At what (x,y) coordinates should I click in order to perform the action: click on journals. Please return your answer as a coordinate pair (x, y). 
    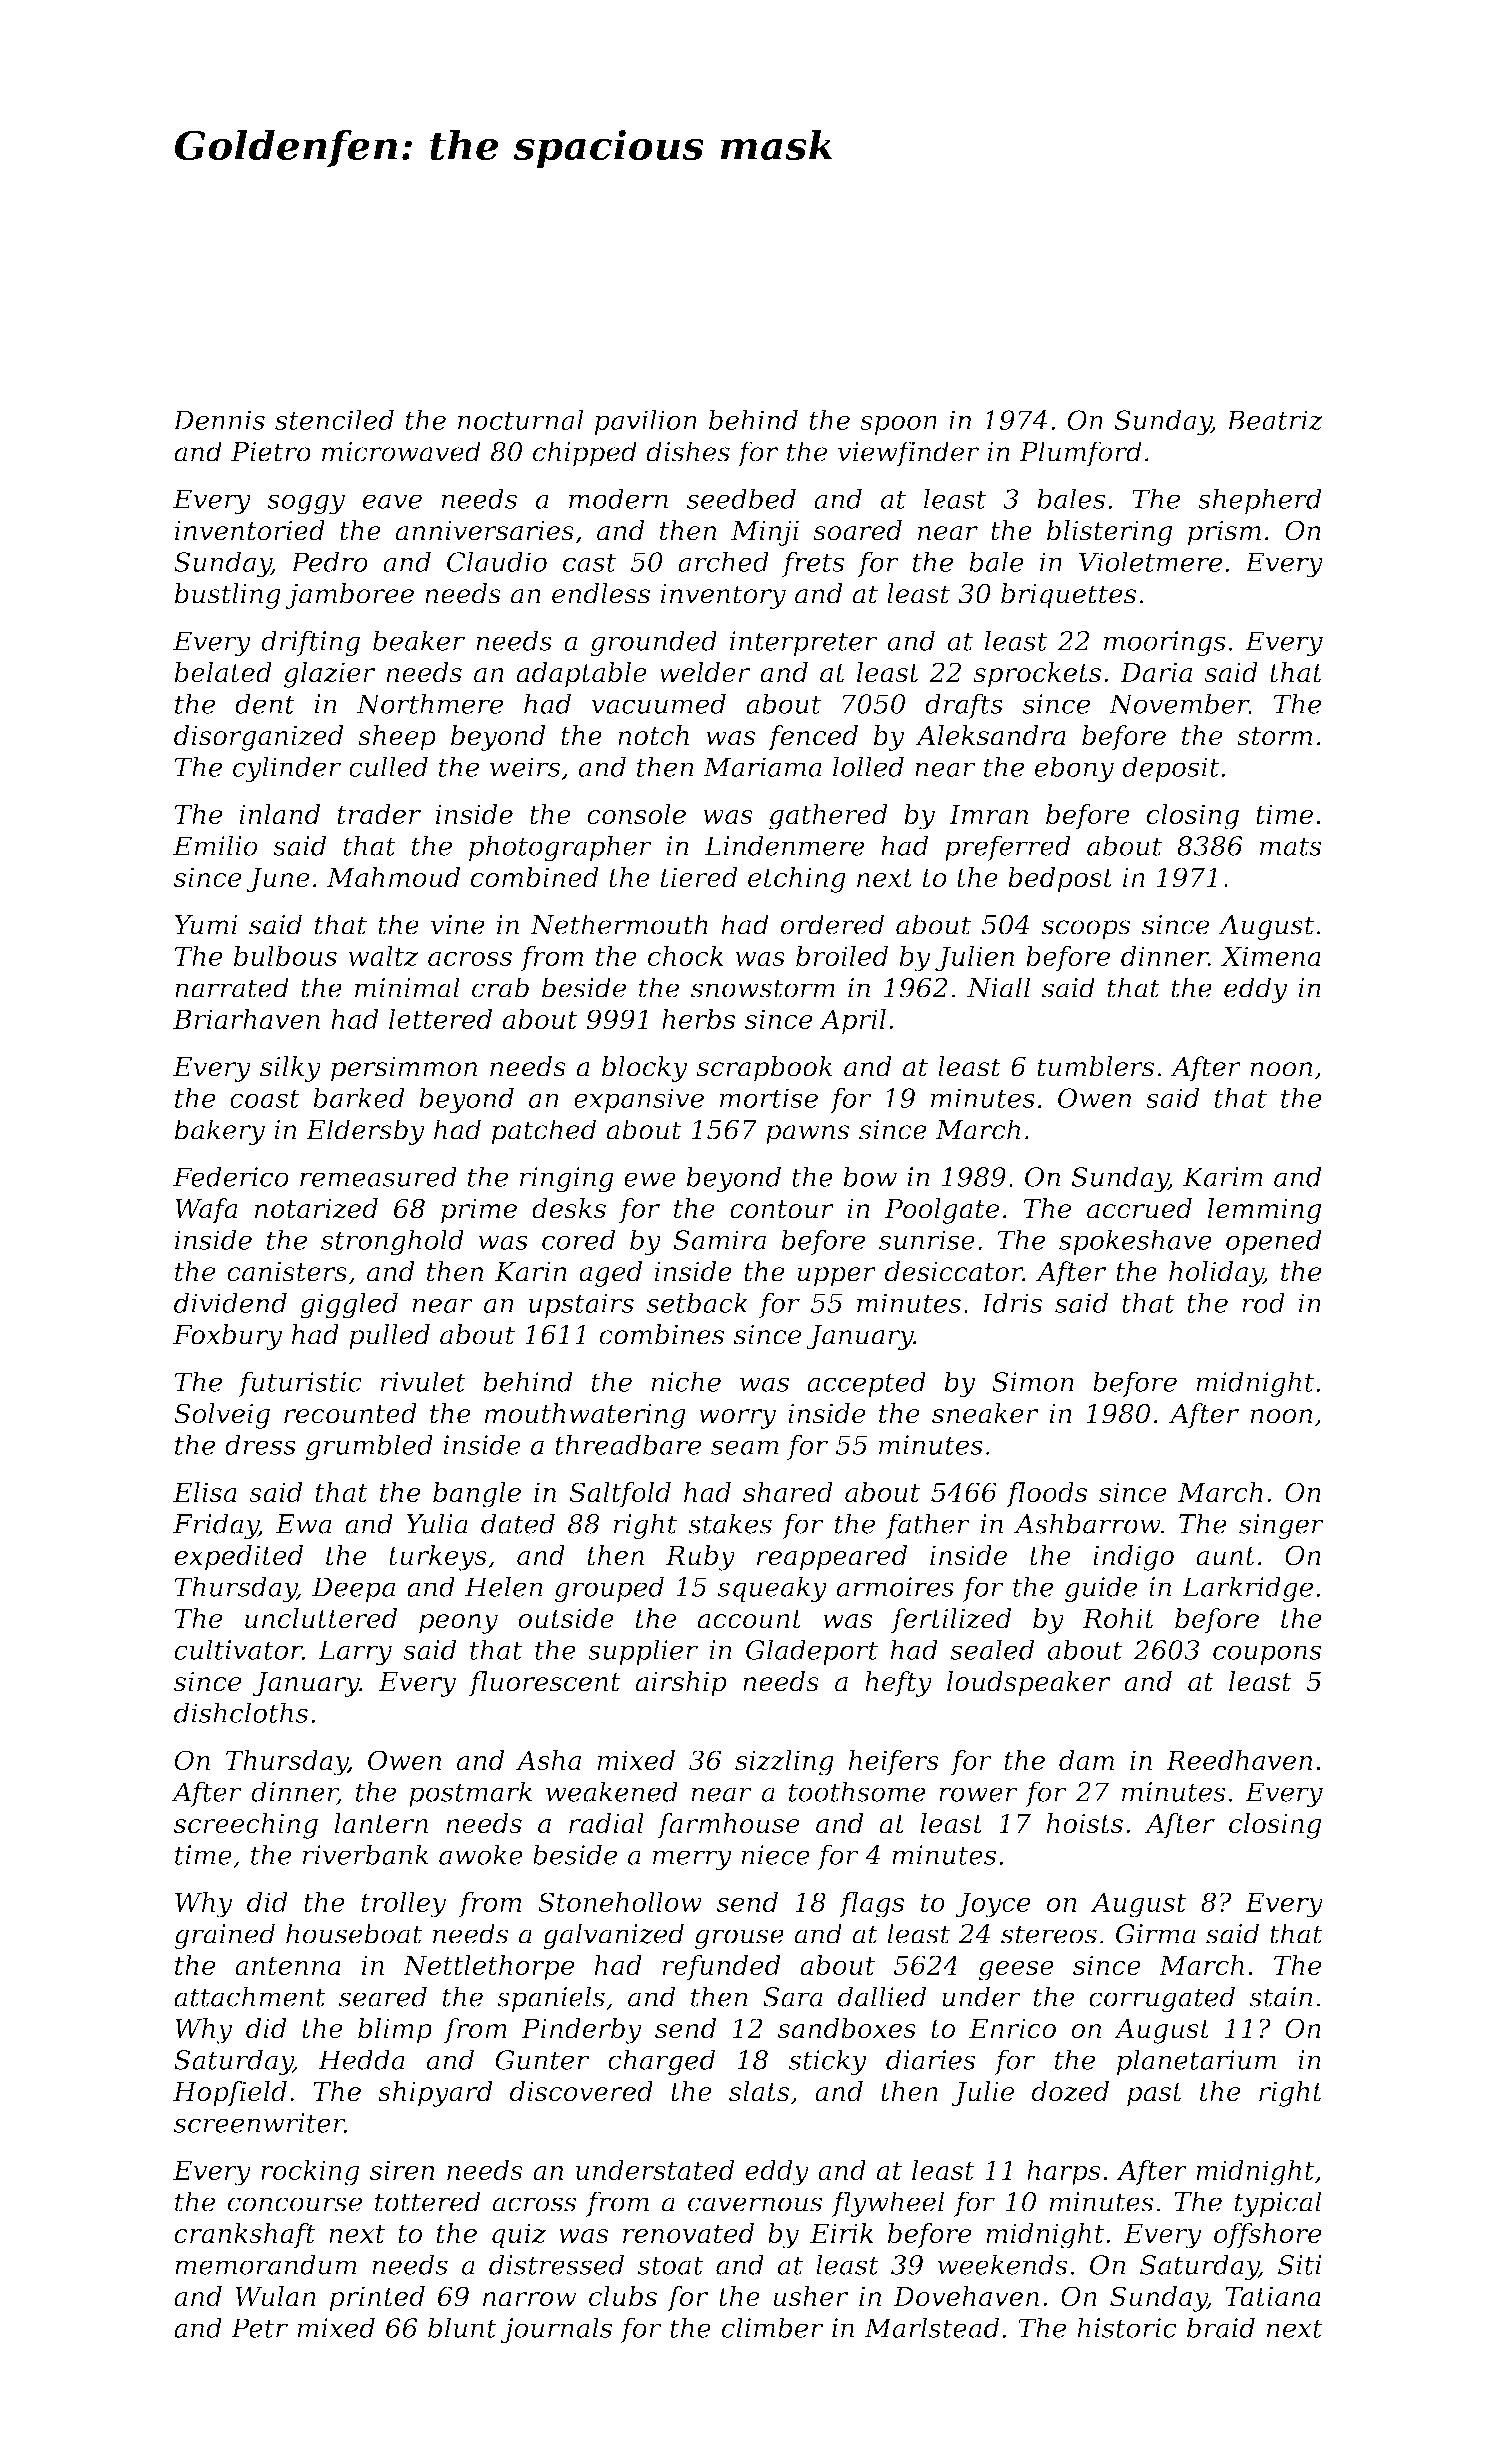
    Looking at the image, I should click on (556, 2330).
